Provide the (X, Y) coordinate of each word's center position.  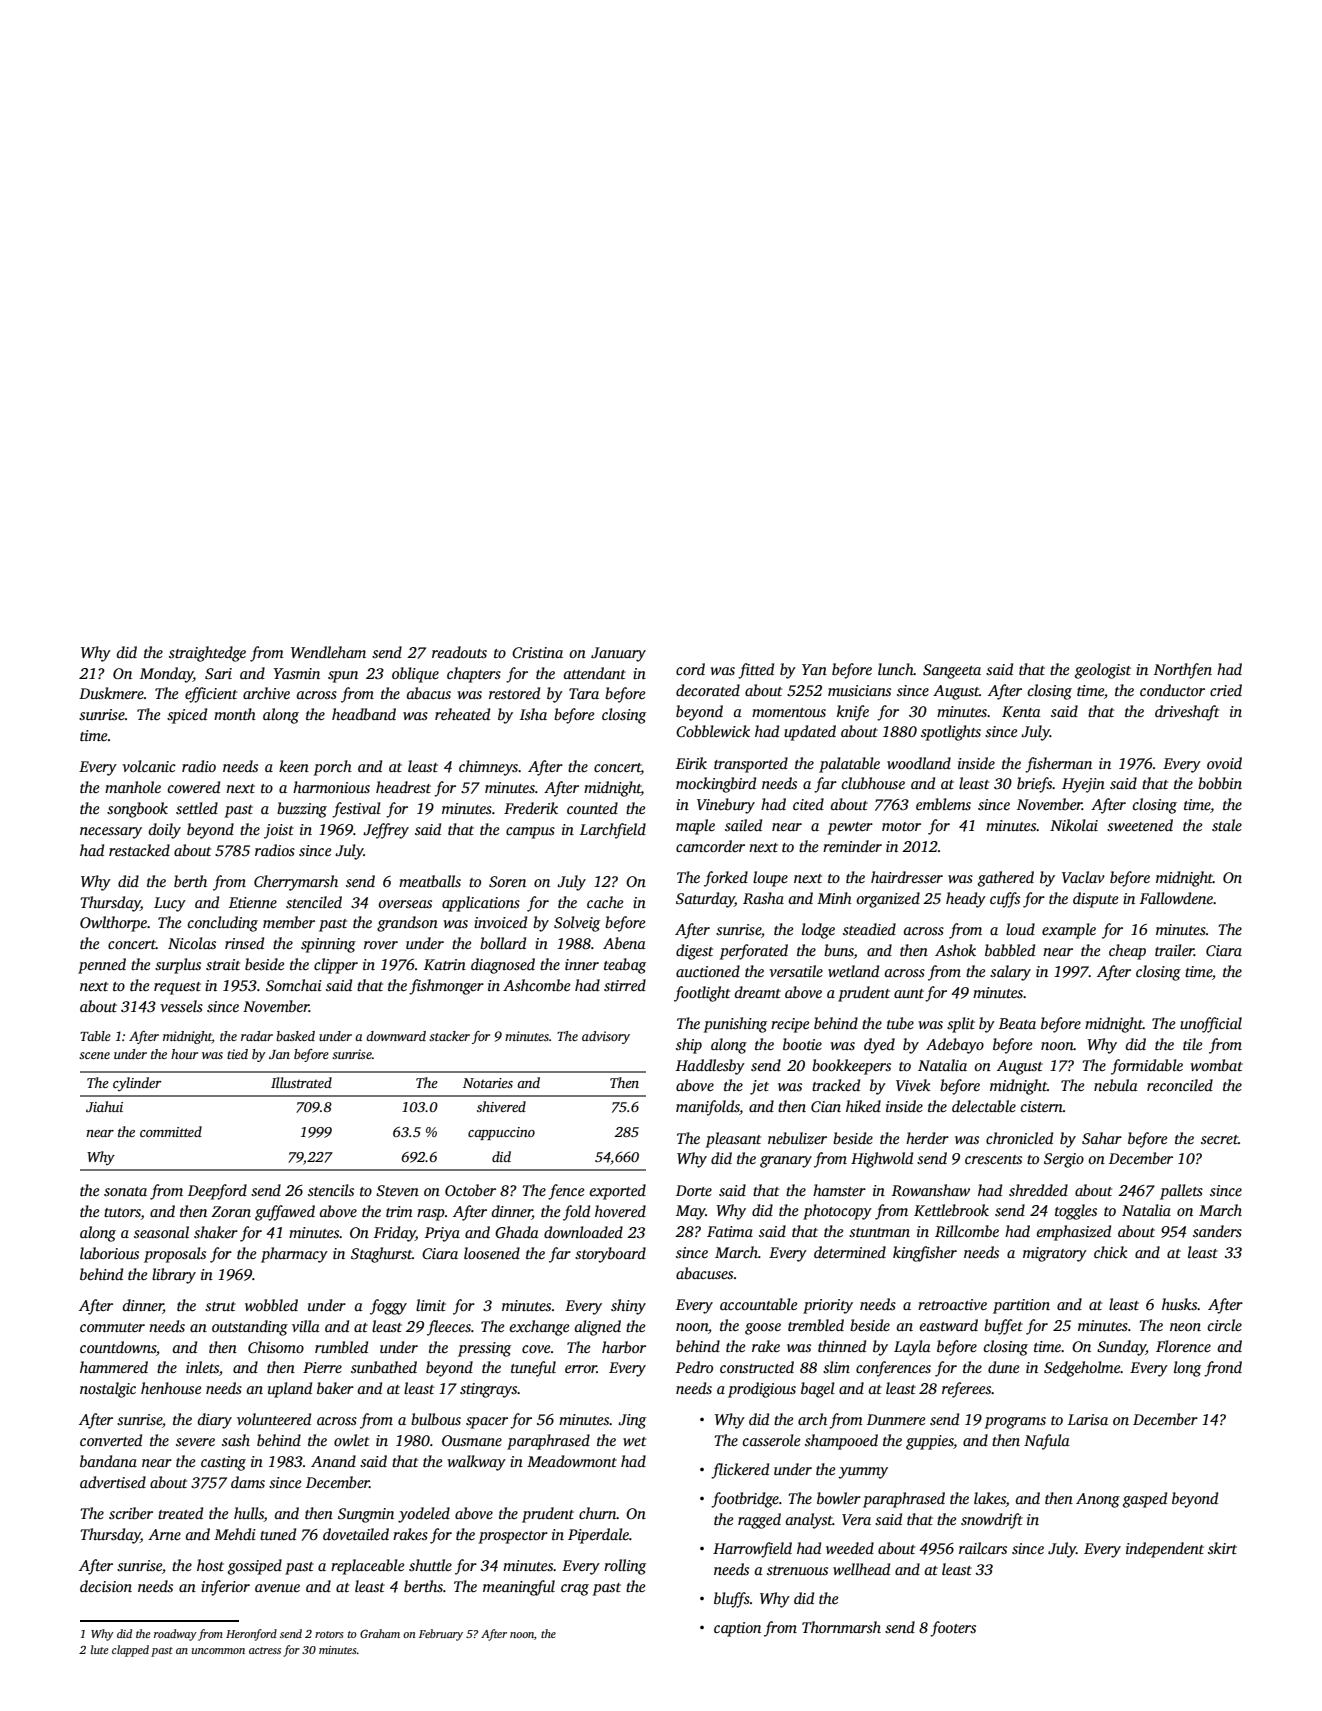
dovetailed (356, 1534)
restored (514, 693)
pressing (484, 1349)
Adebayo (955, 1046)
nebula (1116, 1085)
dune (1003, 1367)
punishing (735, 1025)
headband (364, 714)
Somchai (294, 985)
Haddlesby (710, 1067)
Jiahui (104, 1106)
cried (1226, 690)
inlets (202, 1367)
